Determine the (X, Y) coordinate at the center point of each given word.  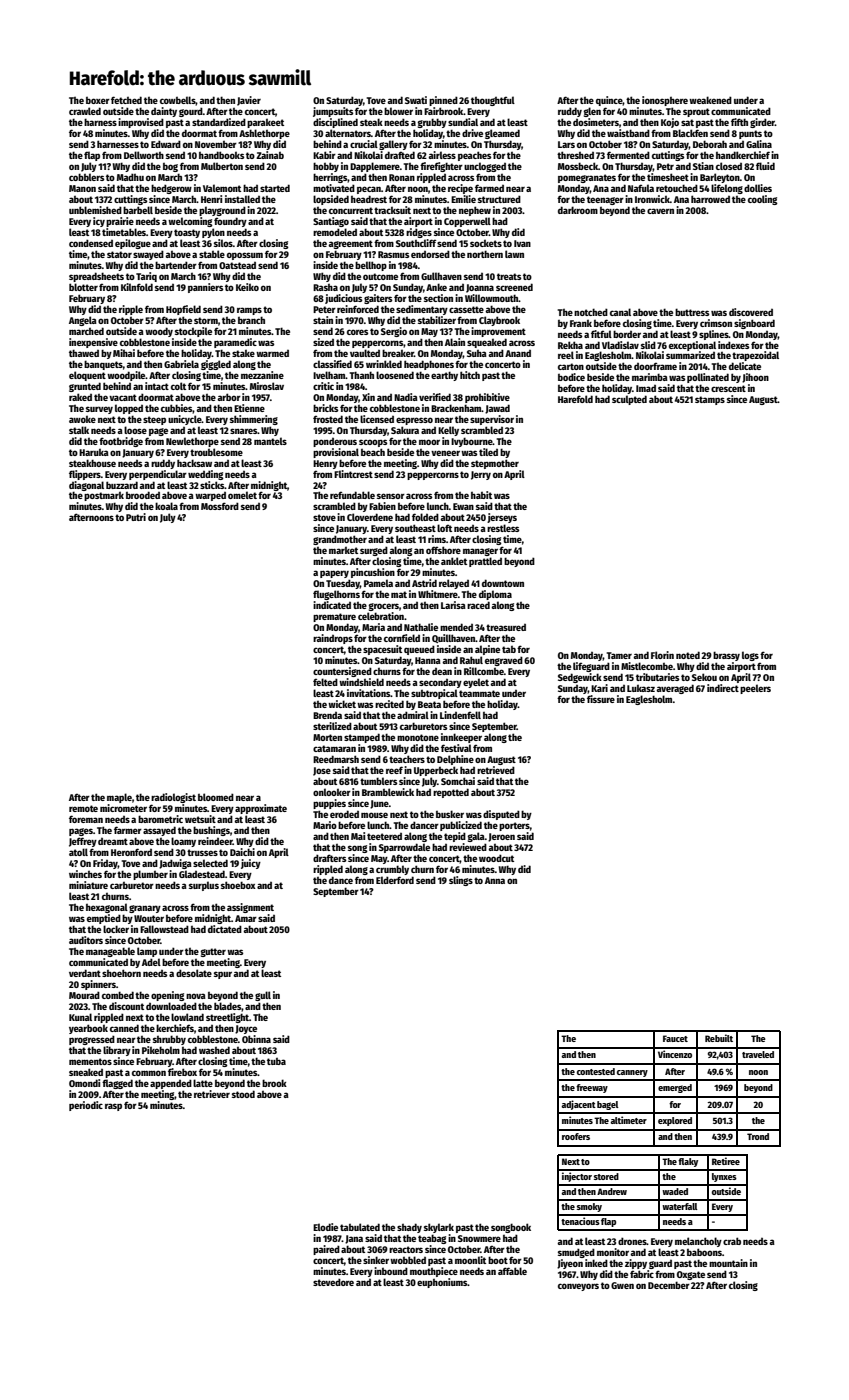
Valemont (222, 188)
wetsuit (200, 819)
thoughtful (493, 101)
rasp (113, 1107)
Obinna (256, 1039)
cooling (763, 200)
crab (732, 1241)
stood (243, 1094)
